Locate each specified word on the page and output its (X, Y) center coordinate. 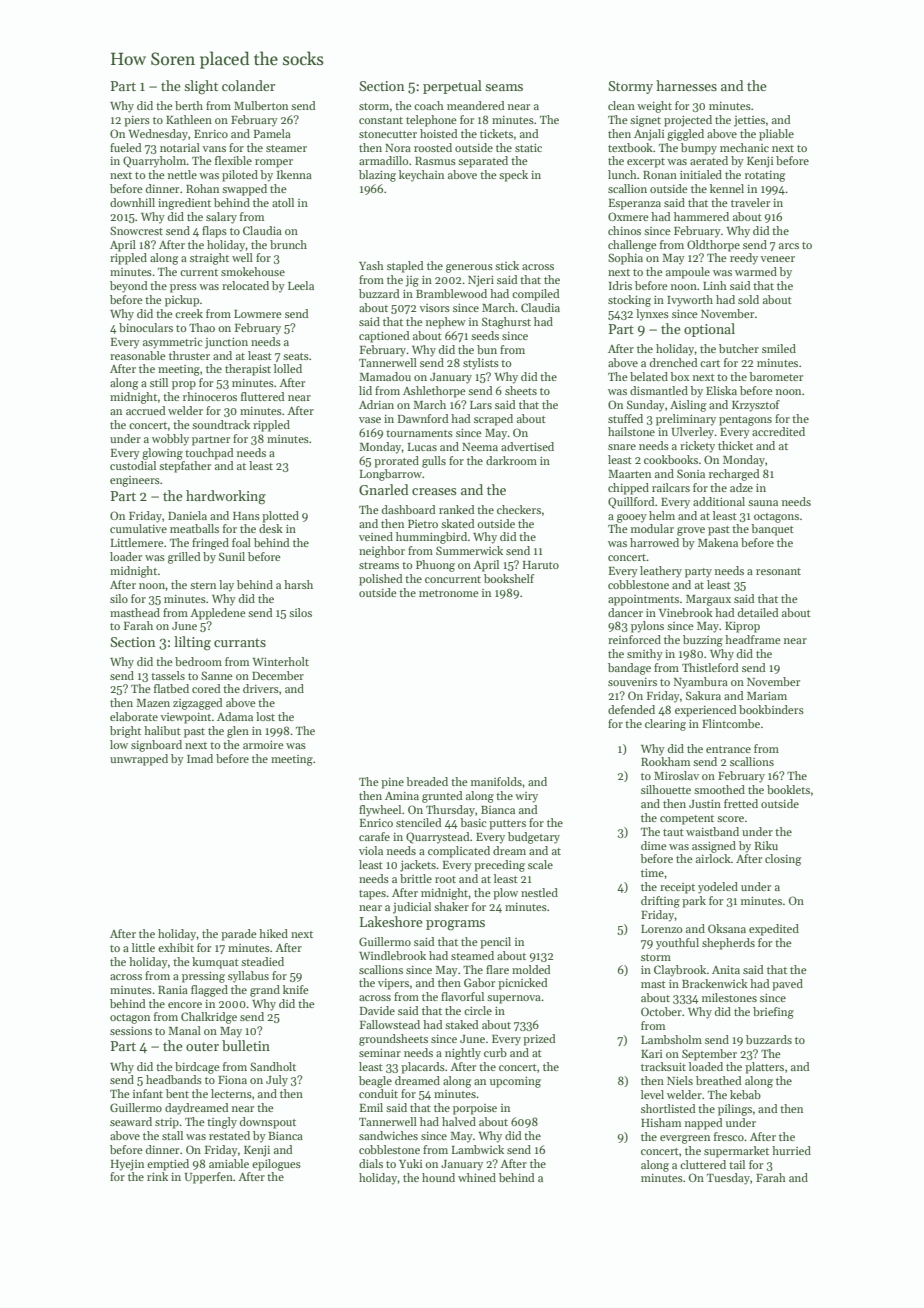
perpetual (452, 87)
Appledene (218, 614)
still (159, 382)
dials (371, 1163)
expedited (774, 930)
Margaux (708, 600)
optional (709, 330)
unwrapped (139, 760)
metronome (449, 593)
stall (172, 1135)
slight (201, 87)
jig (412, 281)
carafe (374, 836)
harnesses (686, 85)
